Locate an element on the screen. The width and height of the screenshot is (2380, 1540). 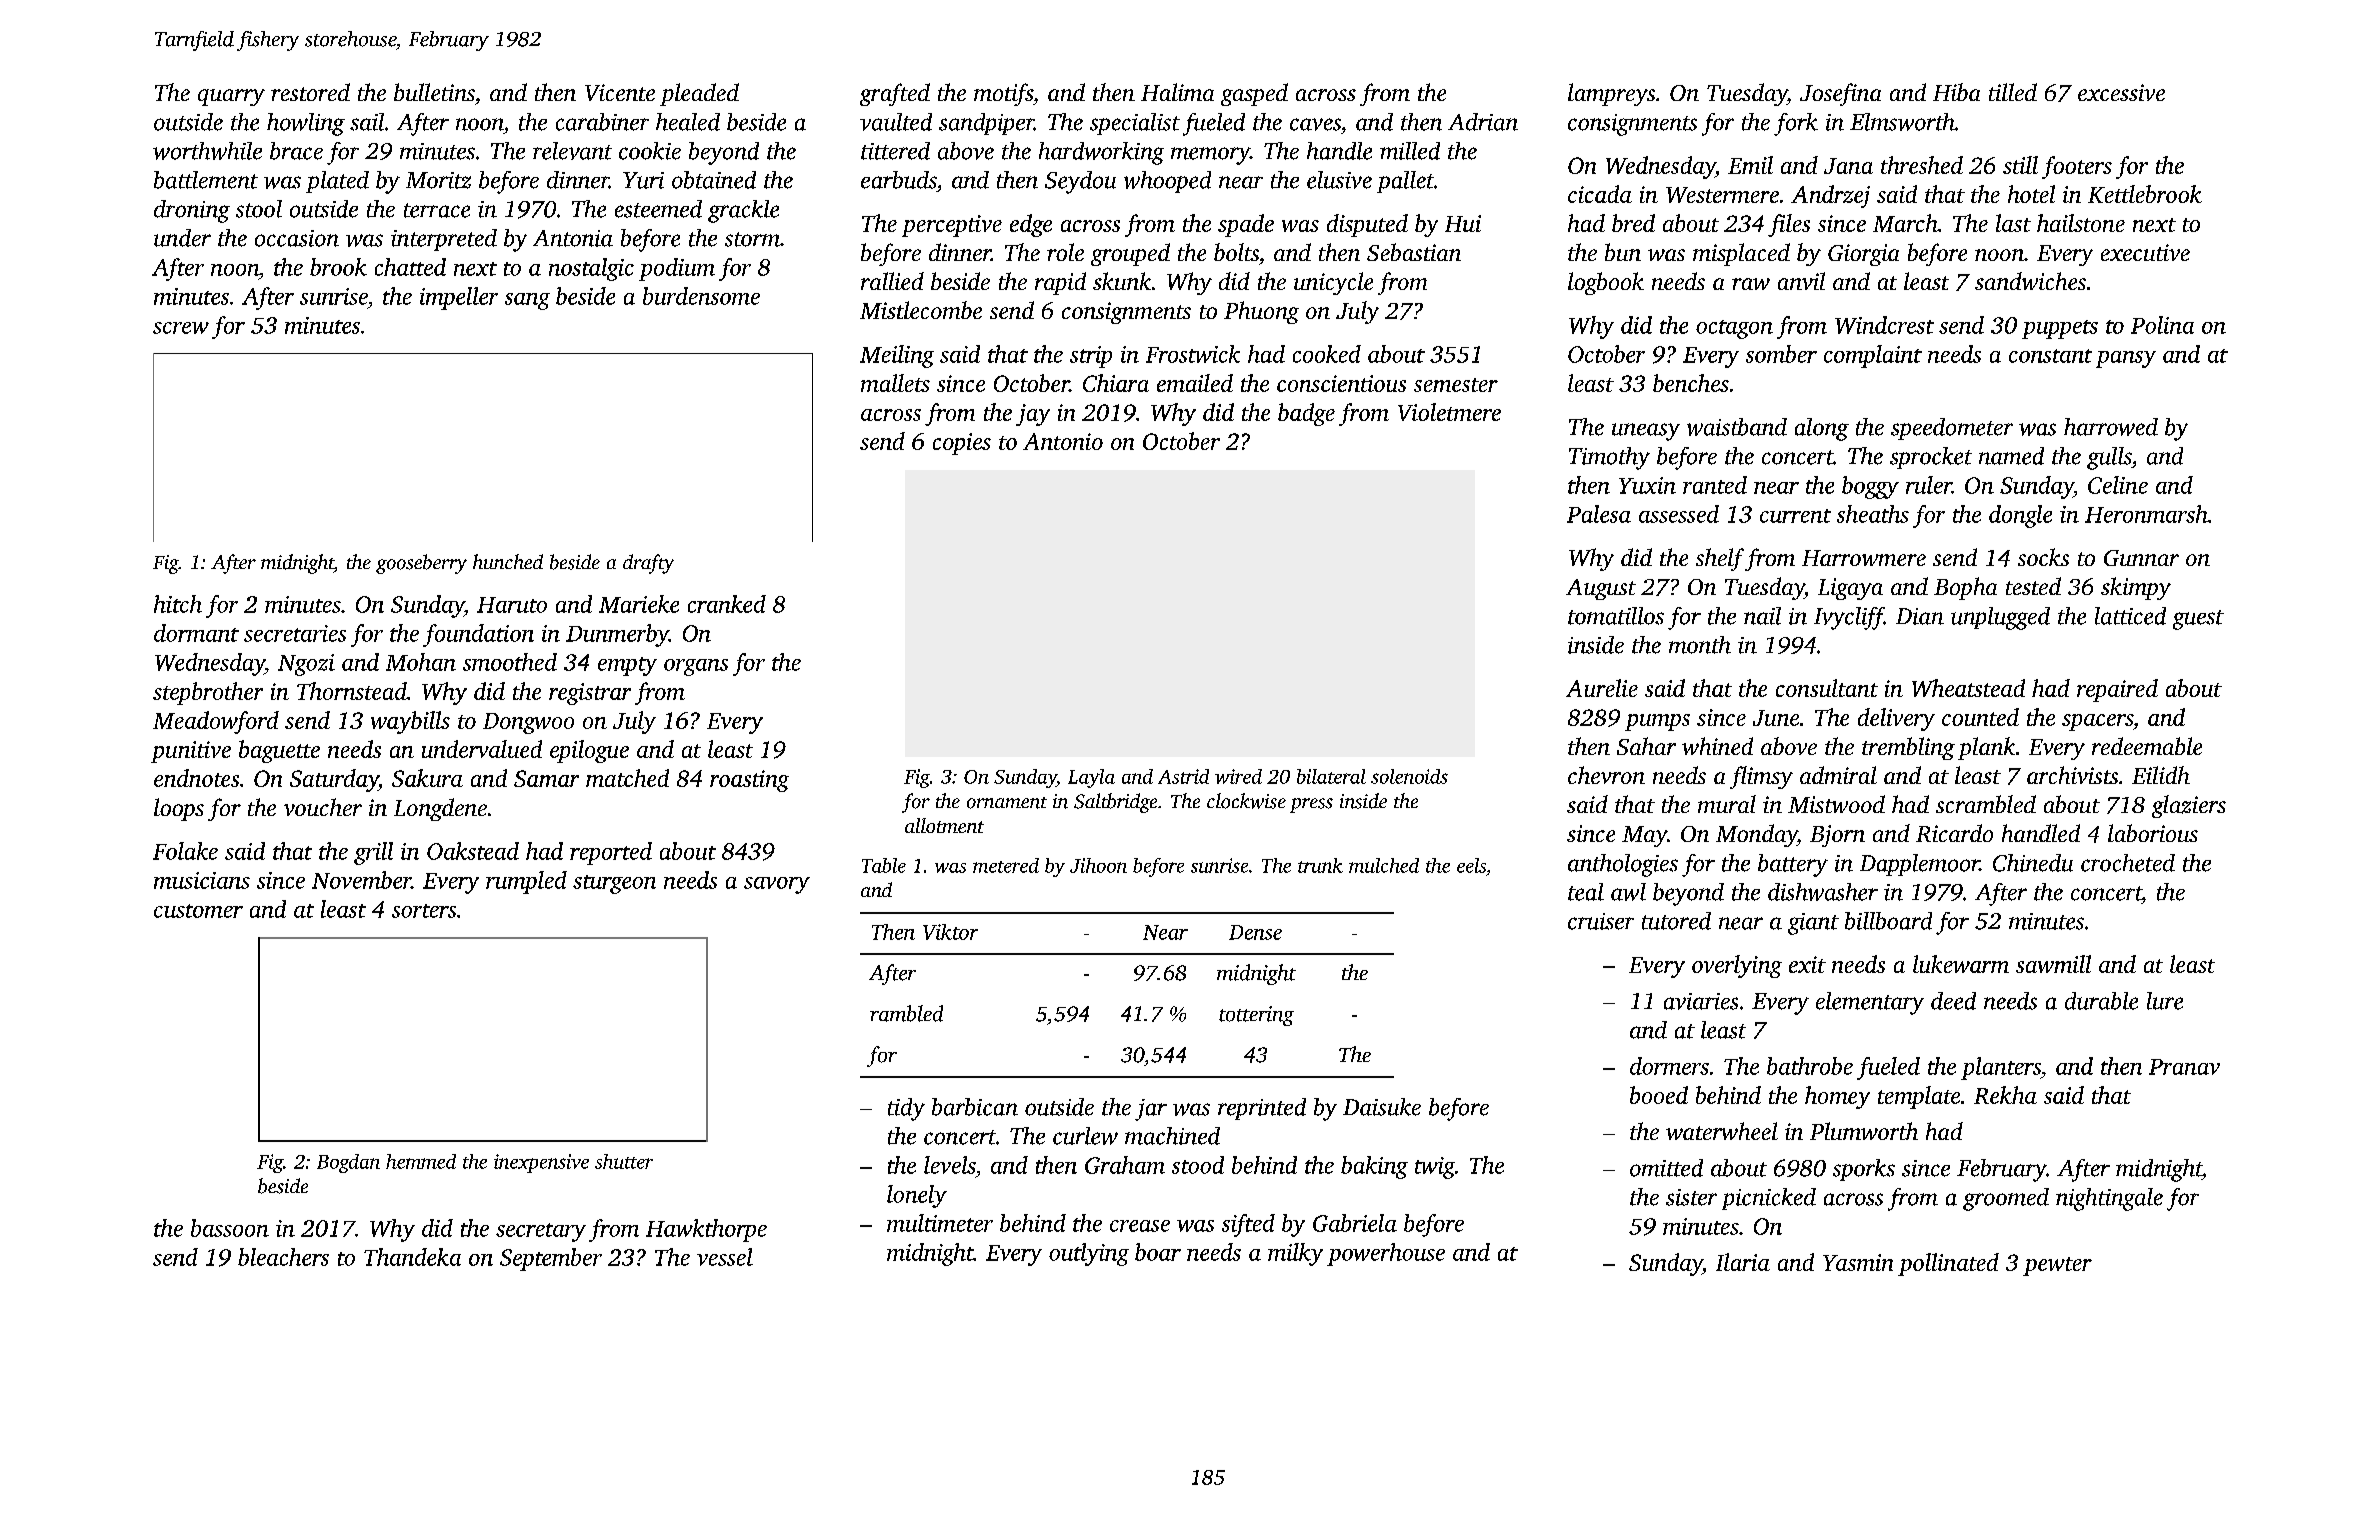
Sebastian is located at coordinates (1414, 252).
